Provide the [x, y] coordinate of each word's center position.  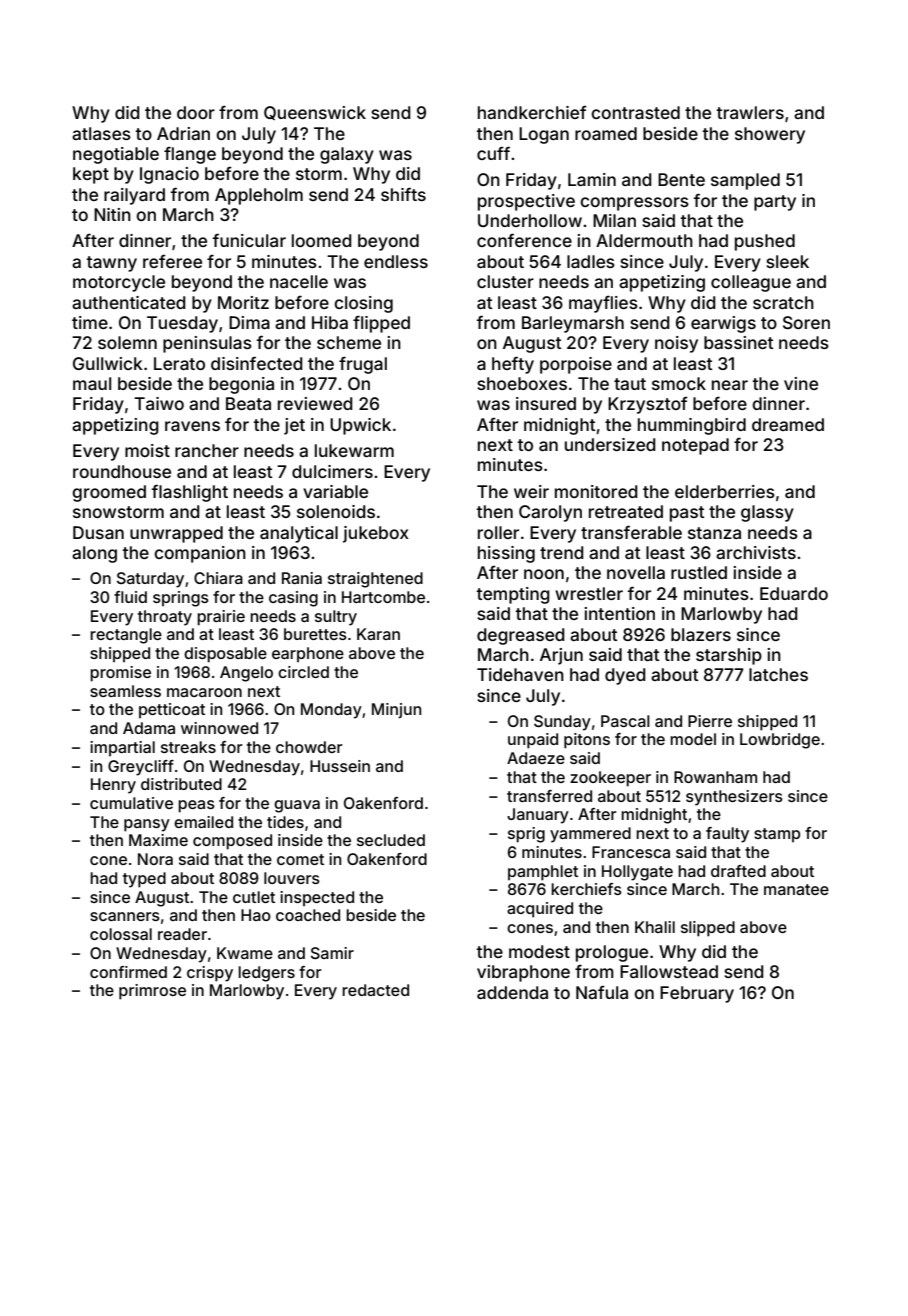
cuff [493, 153]
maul [92, 383]
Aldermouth [644, 240]
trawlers [750, 112]
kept [91, 175]
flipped [381, 324]
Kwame [245, 953]
